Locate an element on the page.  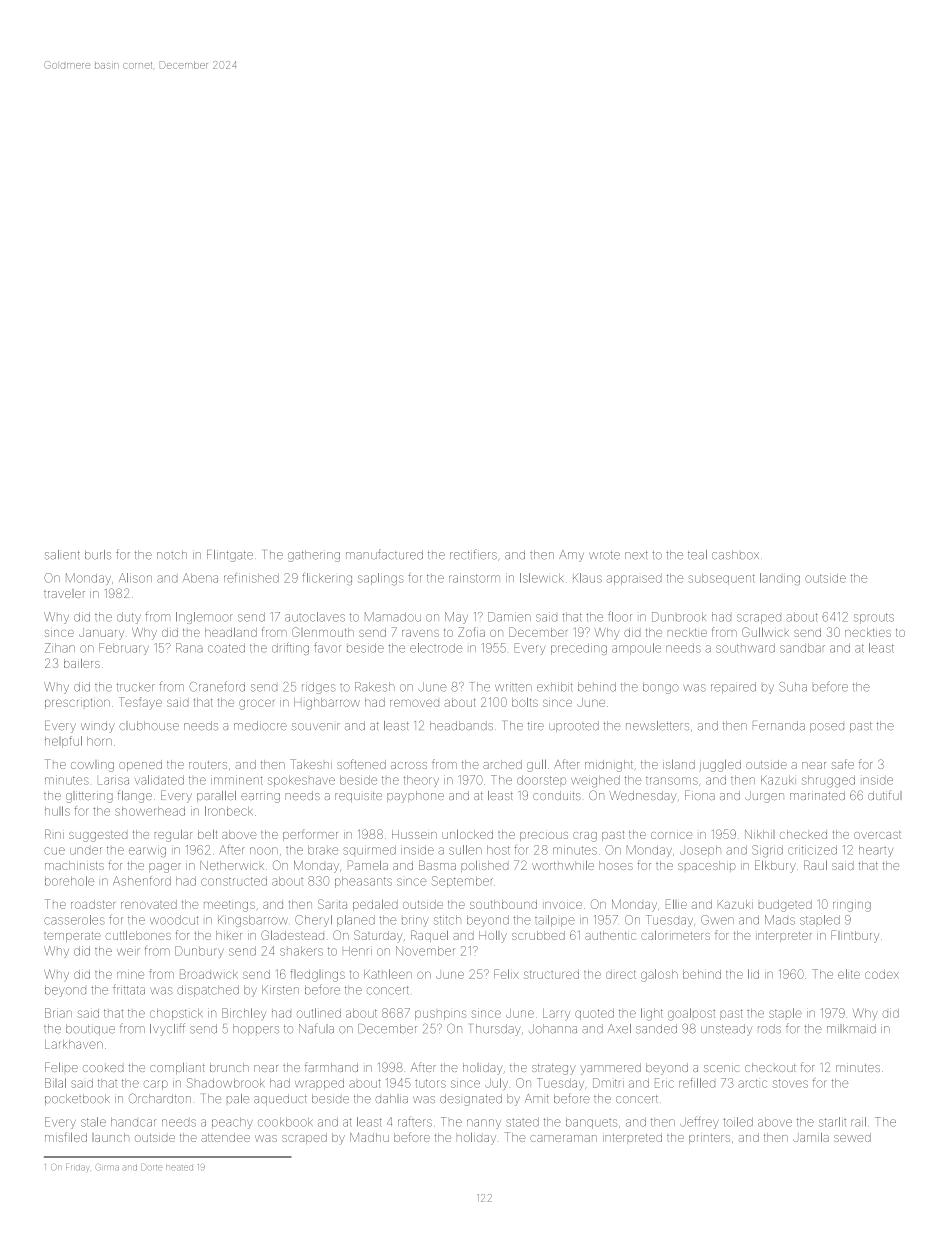
hearty is located at coordinates (876, 851).
